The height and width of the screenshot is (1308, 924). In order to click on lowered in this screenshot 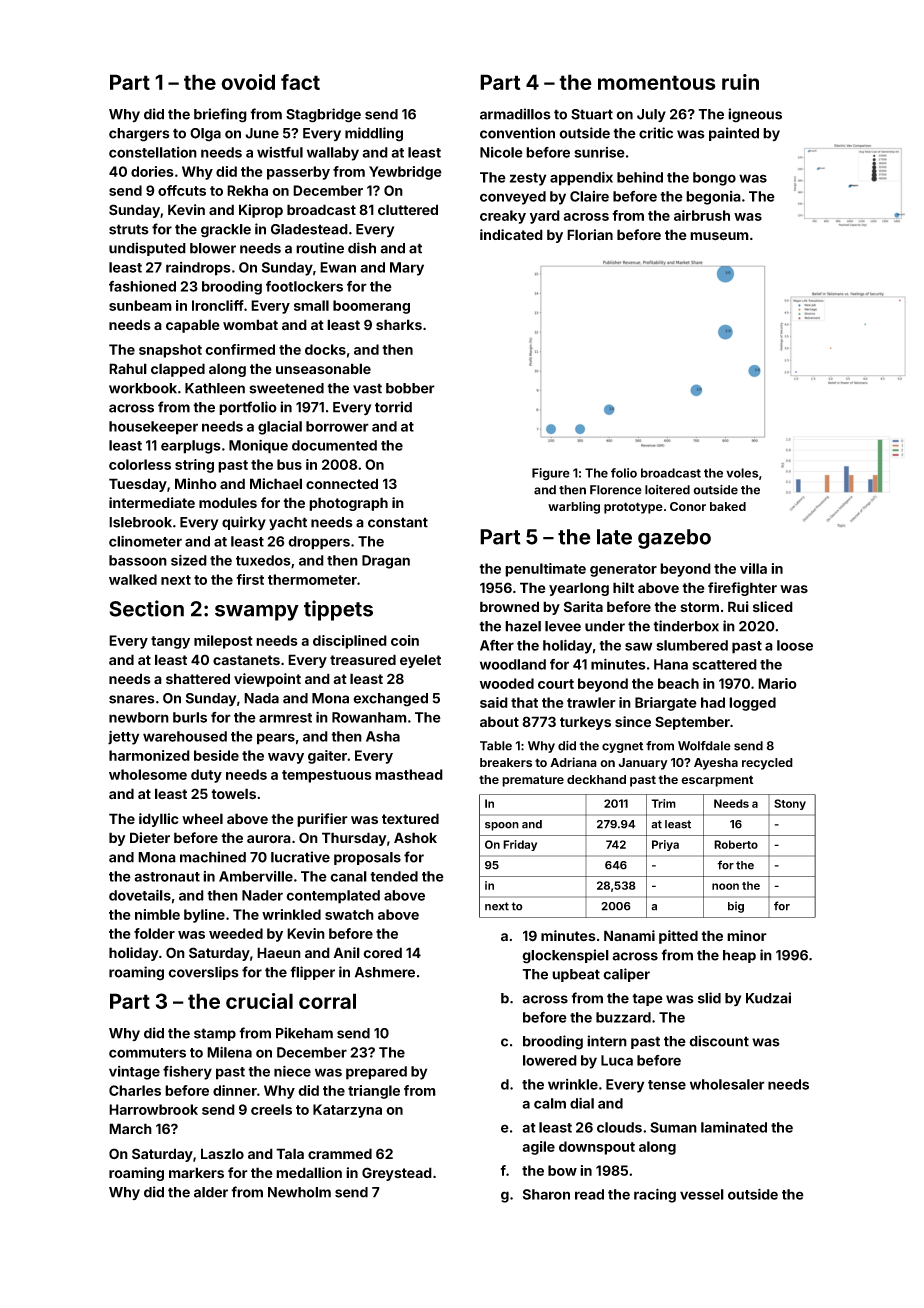, I will do `click(550, 1060)`.
